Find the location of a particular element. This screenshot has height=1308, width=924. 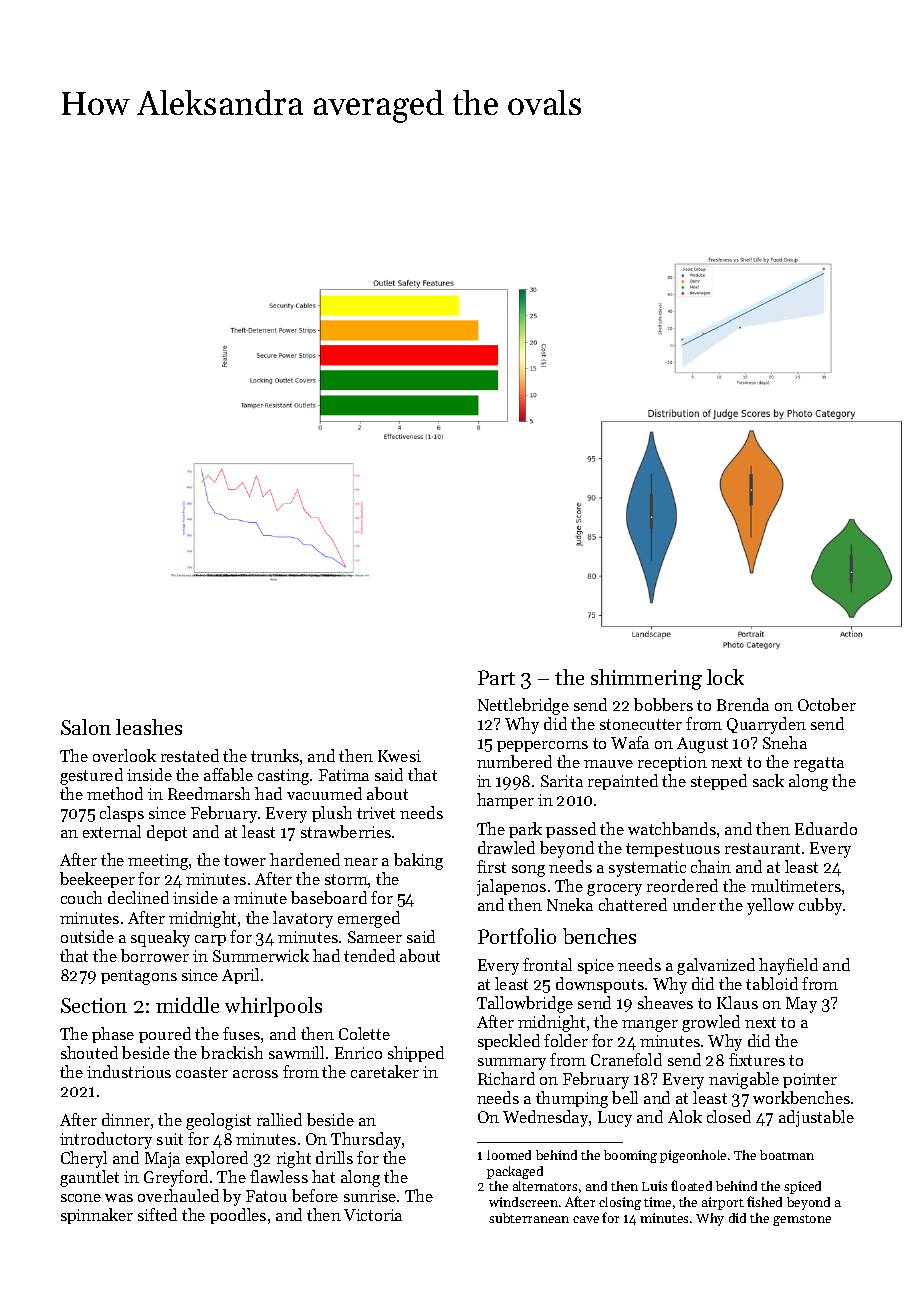

cubby is located at coordinates (820, 906).
